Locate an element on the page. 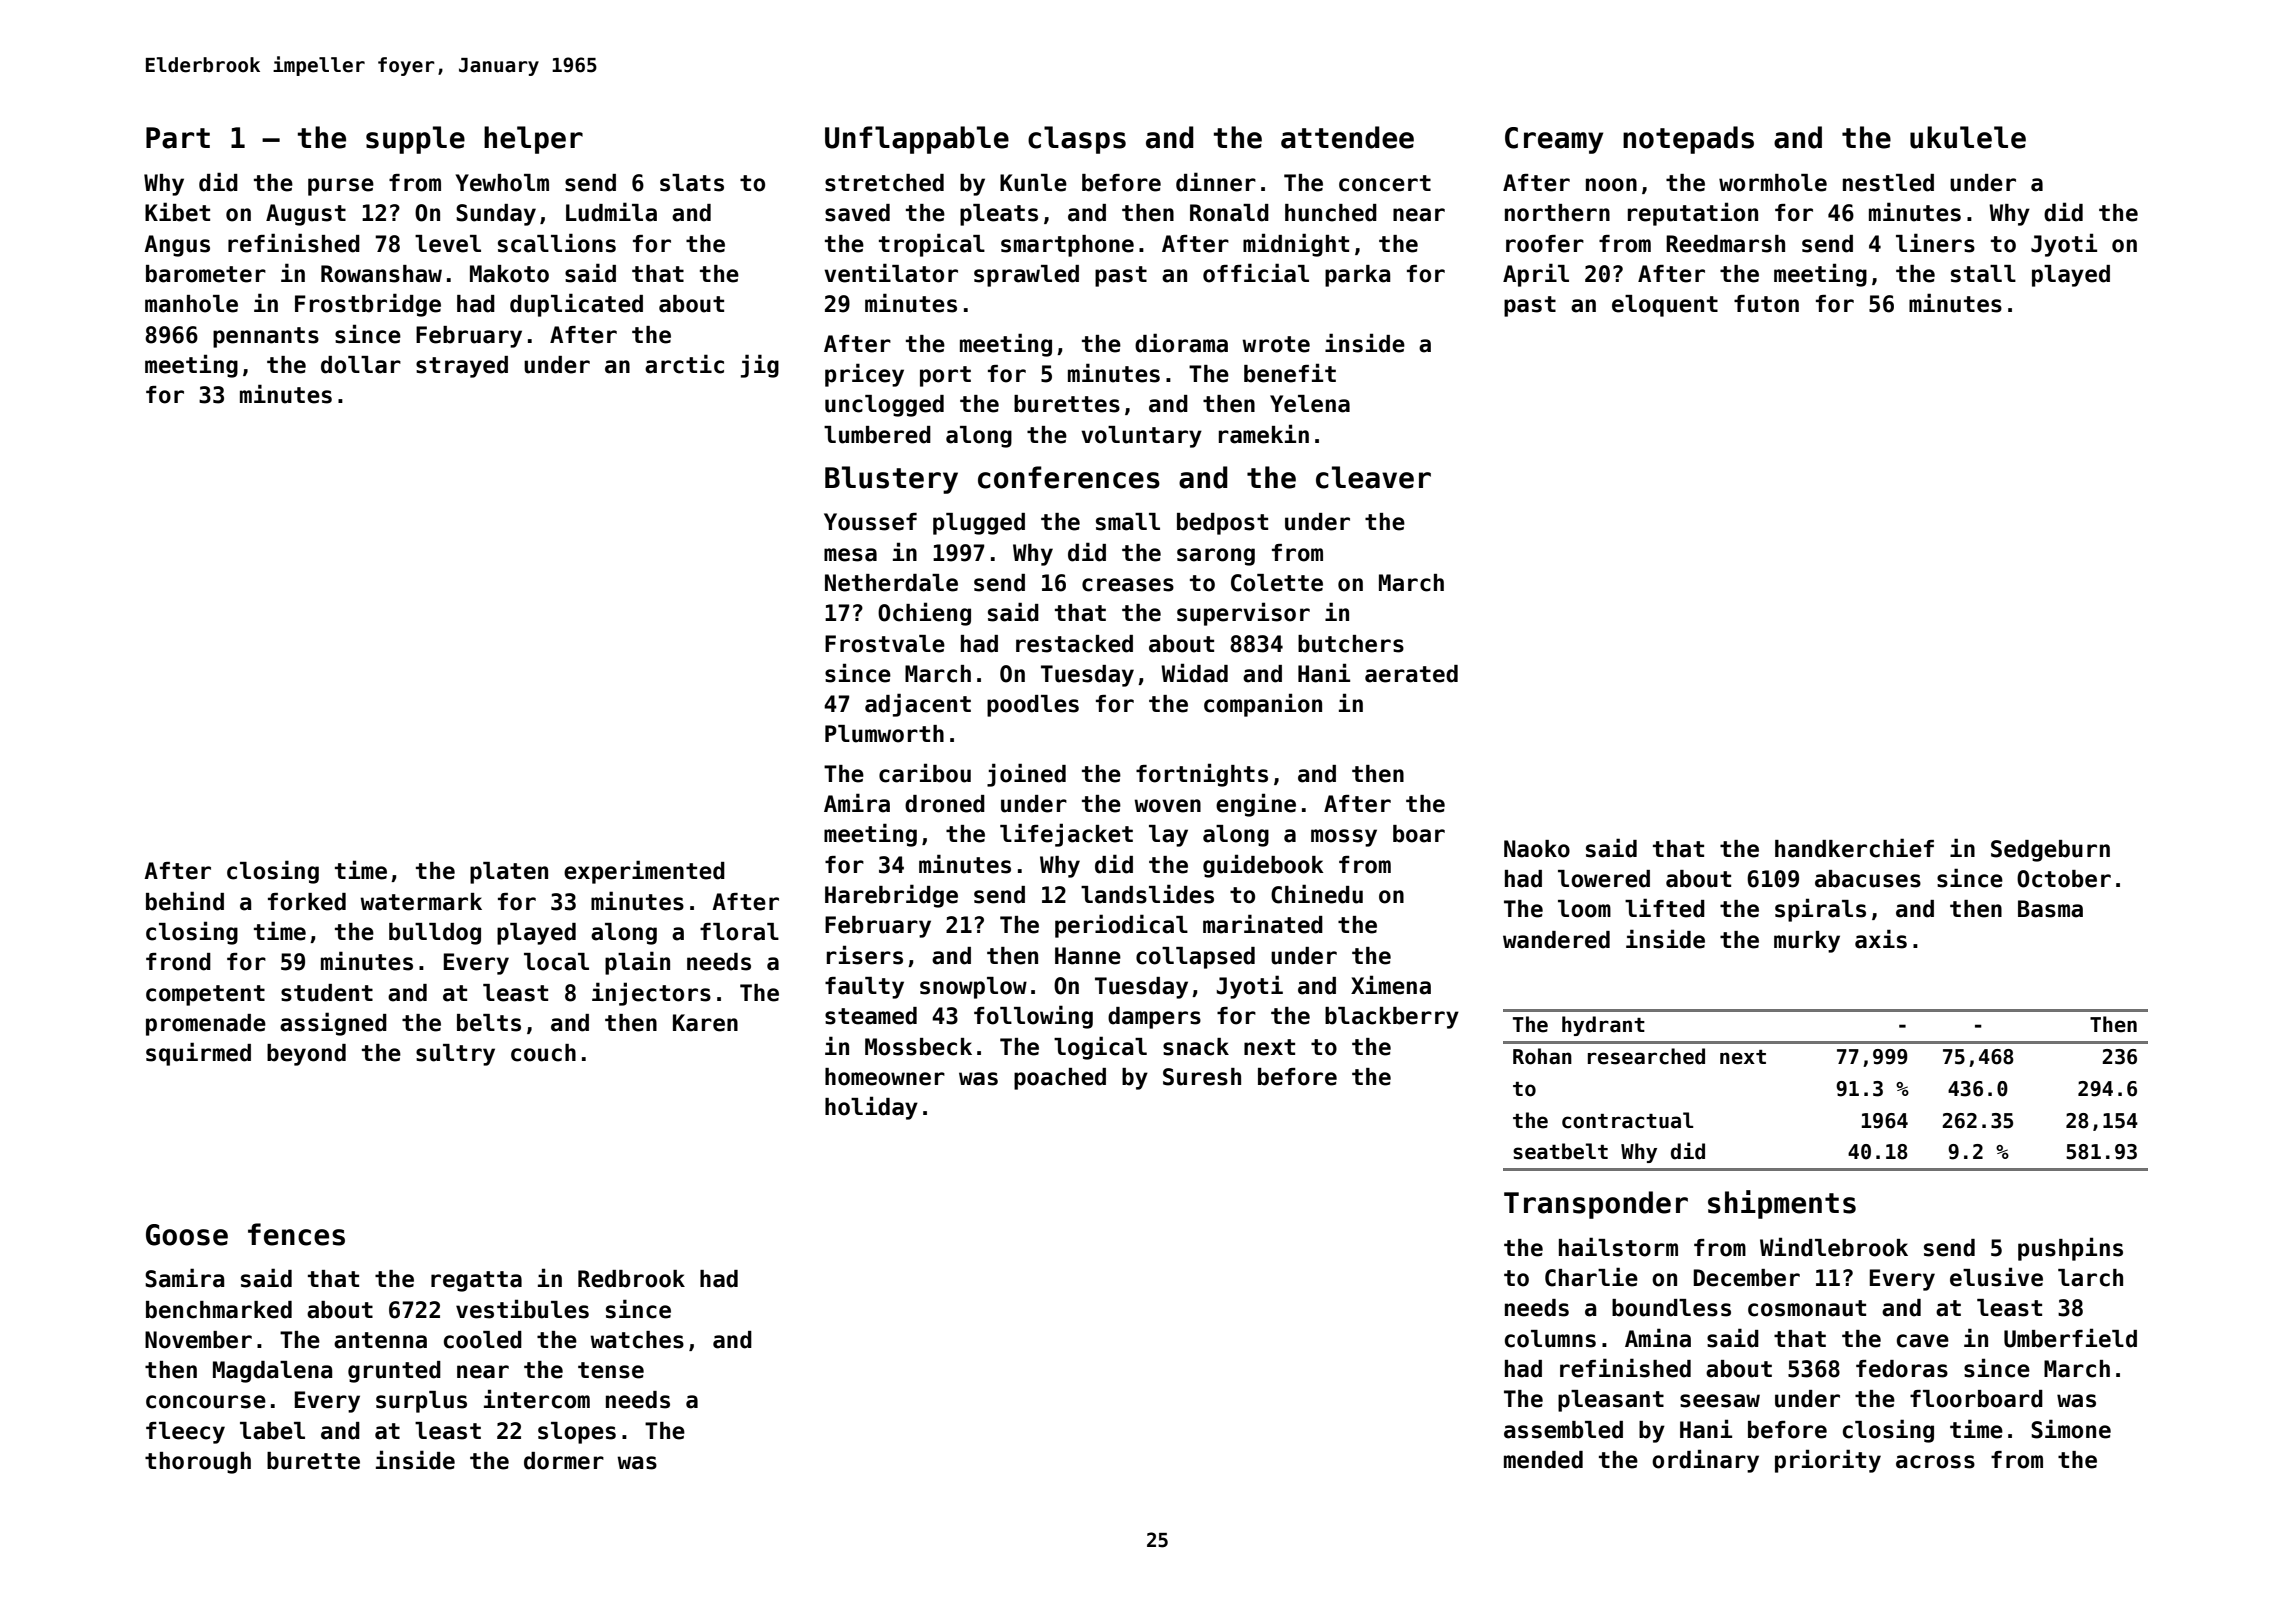 The width and height of the page is (2292, 1620). butchers is located at coordinates (1351, 644).
